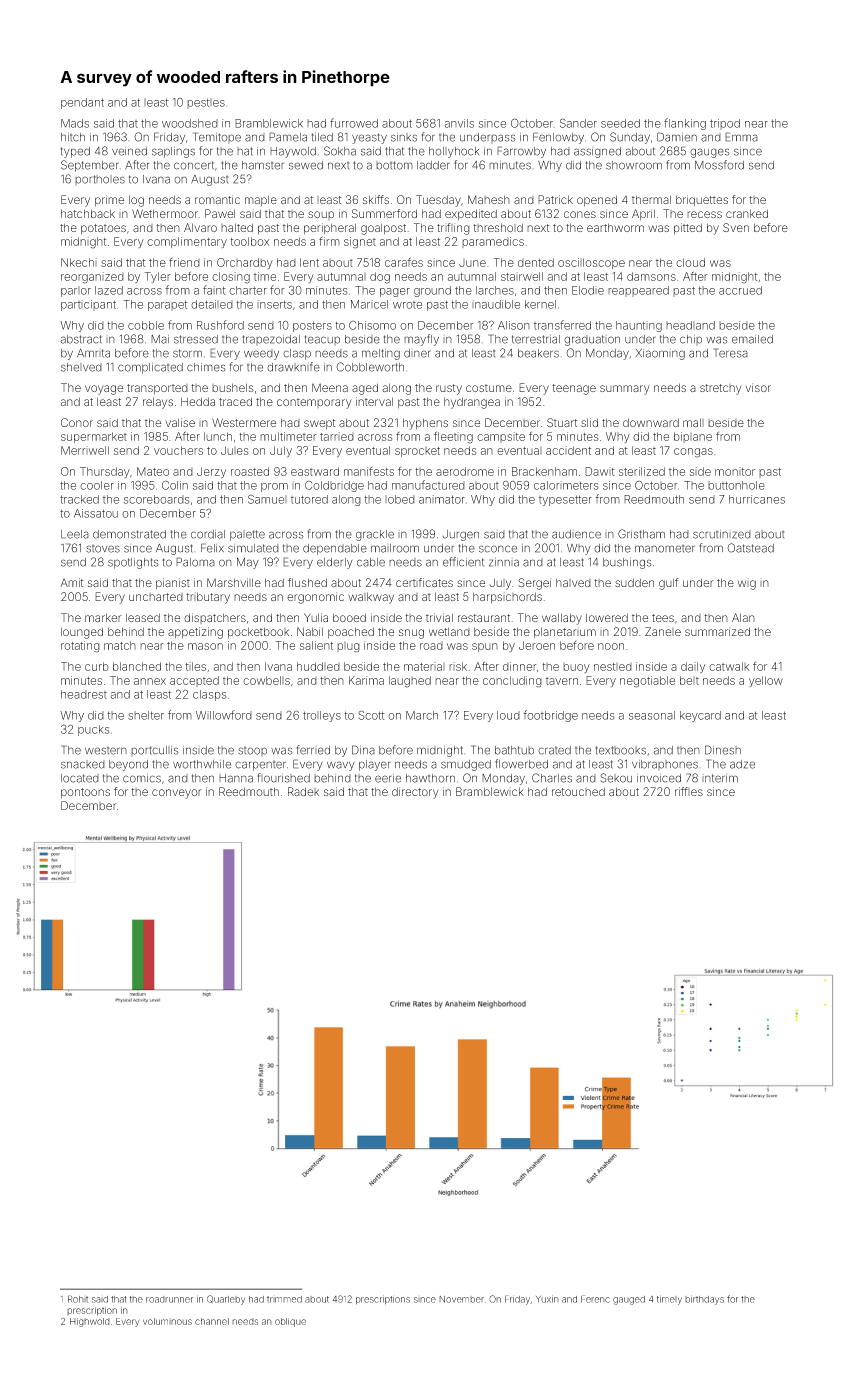  Describe the element at coordinates (284, 1299) in the page. I see `trimmed` at that location.
